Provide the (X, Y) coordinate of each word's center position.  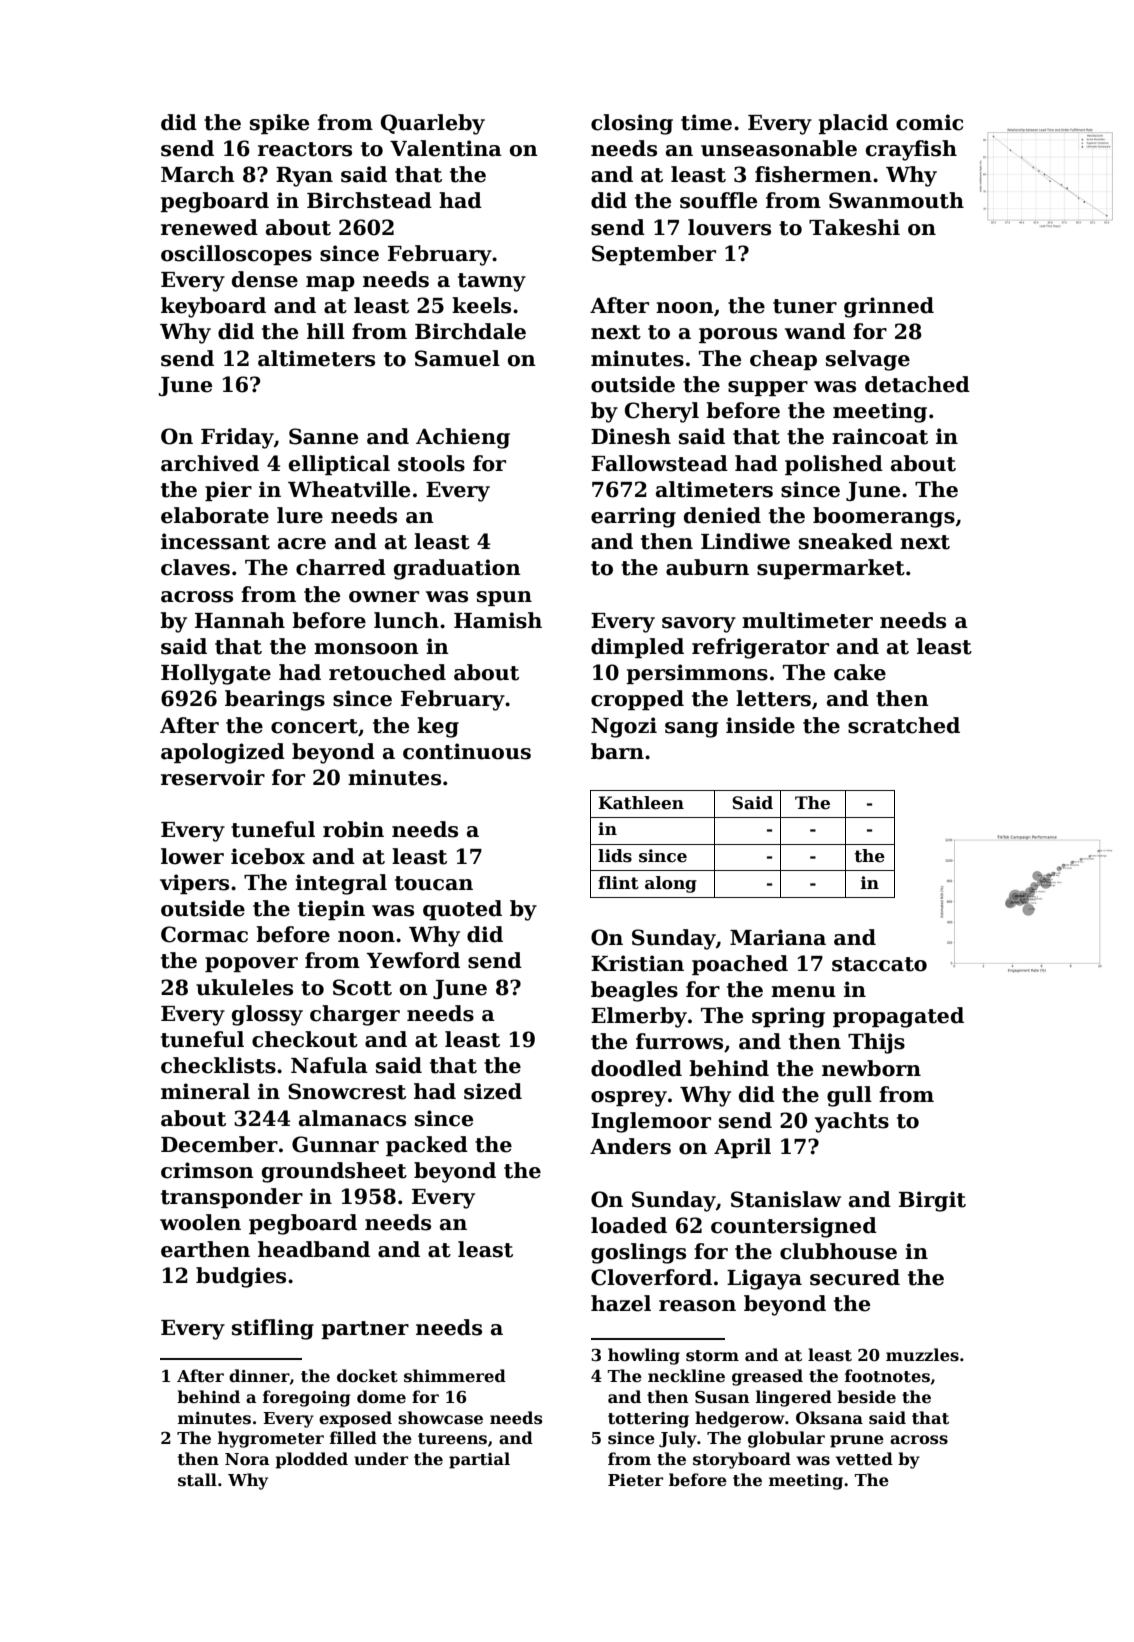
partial (479, 1460)
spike (279, 124)
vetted (864, 1459)
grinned (889, 307)
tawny (492, 282)
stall (197, 1480)
